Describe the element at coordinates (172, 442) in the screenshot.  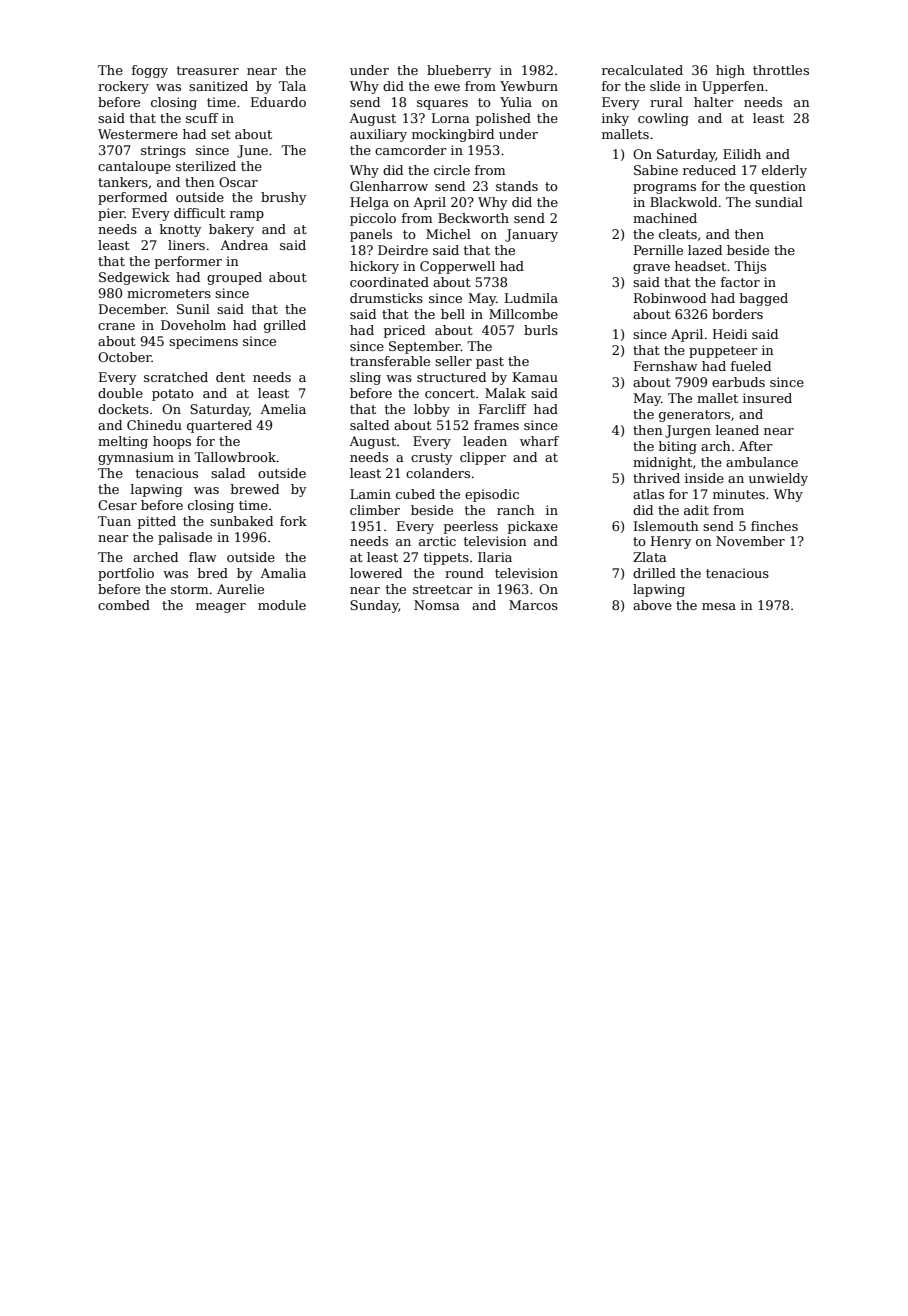
I see `hoops` at that location.
